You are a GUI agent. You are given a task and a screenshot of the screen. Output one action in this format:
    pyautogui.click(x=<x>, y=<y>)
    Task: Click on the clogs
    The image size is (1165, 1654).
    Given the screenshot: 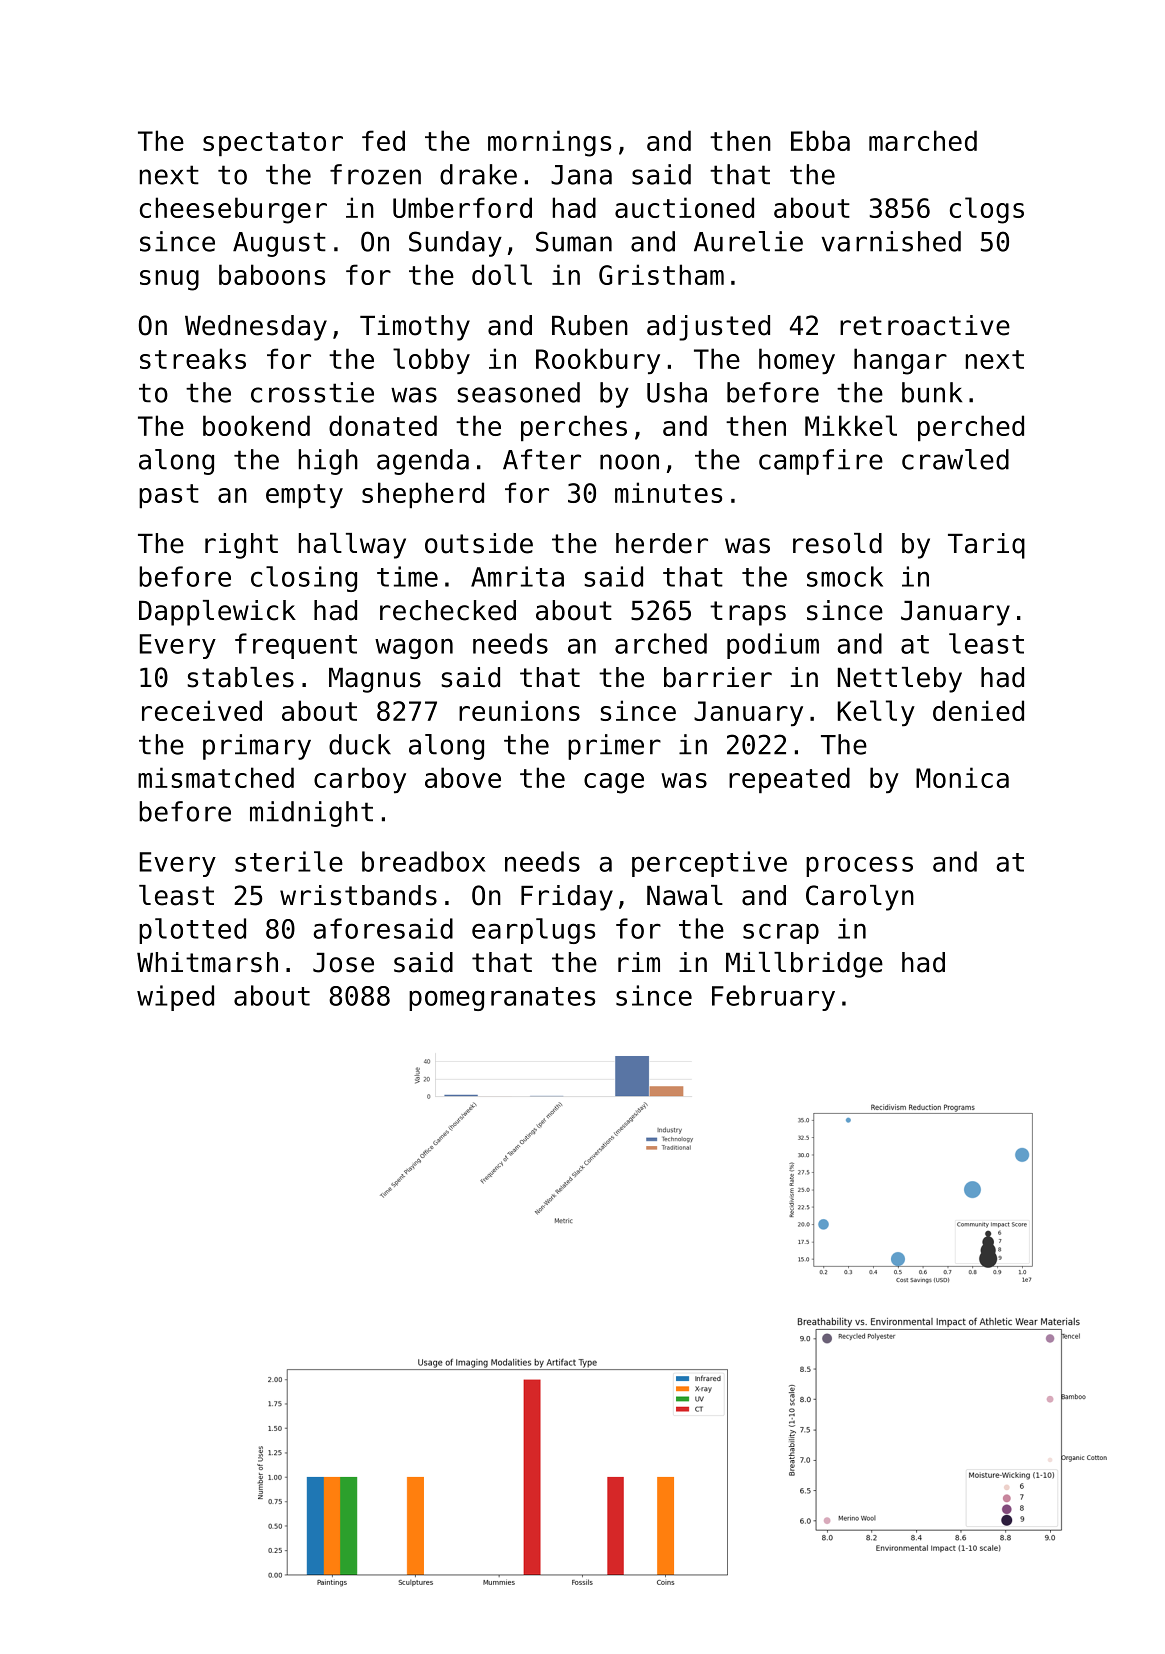 What is the action you would take?
    pyautogui.click(x=987, y=210)
